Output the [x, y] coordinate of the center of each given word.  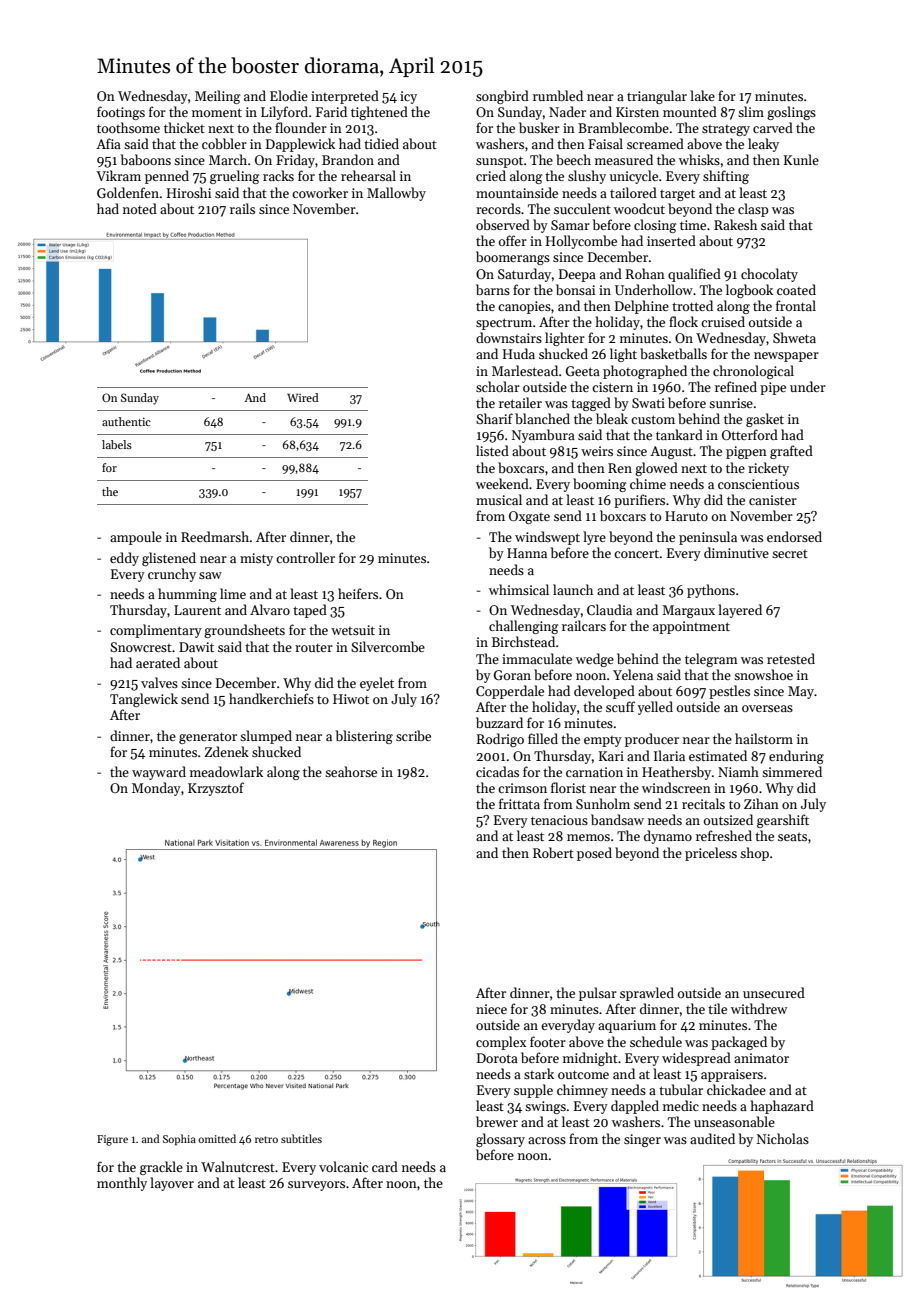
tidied [381, 143]
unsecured [774, 992]
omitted [217, 1138]
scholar [498, 386]
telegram [711, 660]
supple [533, 1091]
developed [604, 692]
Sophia [179, 1140]
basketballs [673, 353]
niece [491, 1009]
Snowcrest [141, 647]
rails [242, 208]
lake [702, 95]
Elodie [289, 95]
